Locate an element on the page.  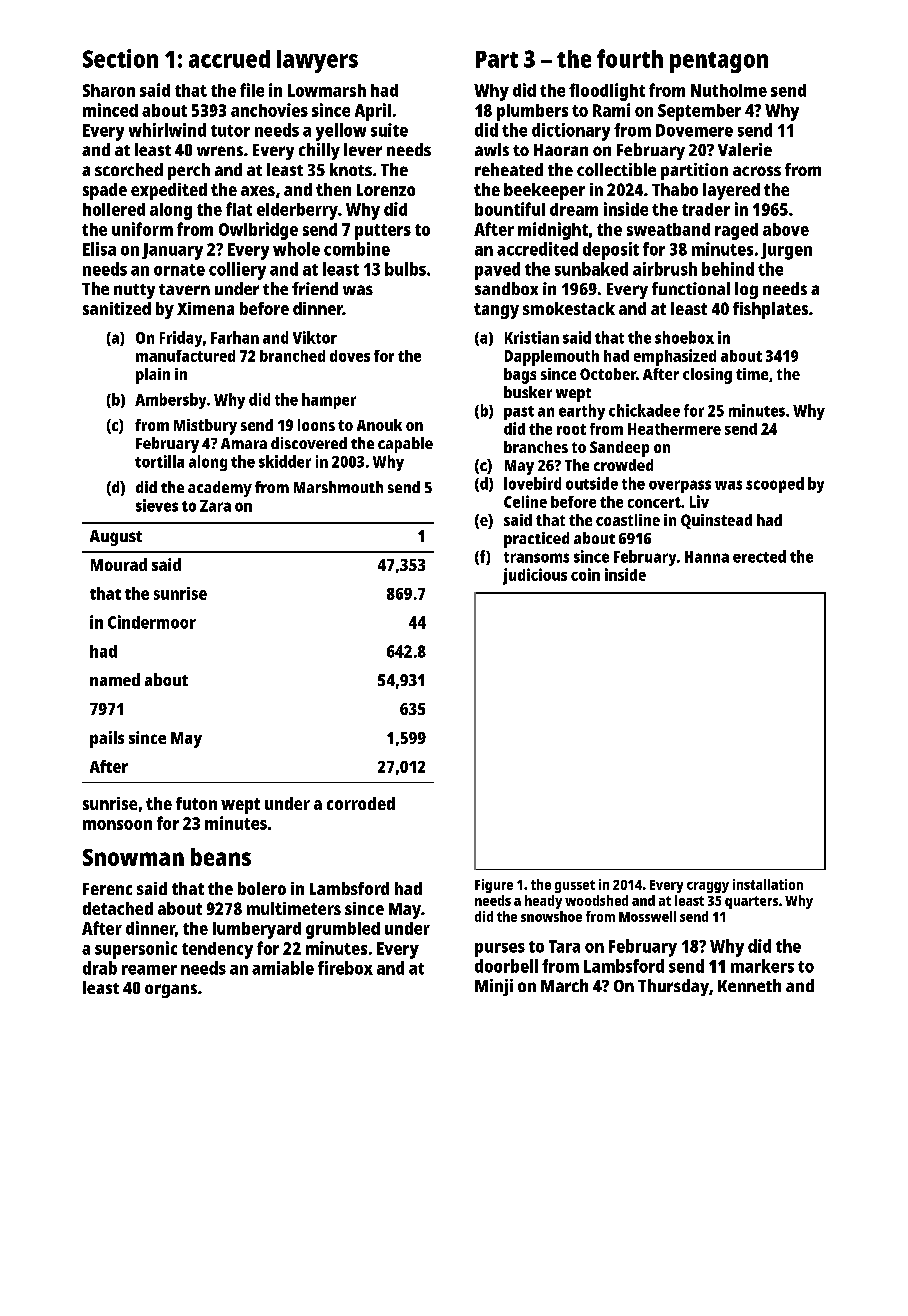
January is located at coordinates (172, 251).
